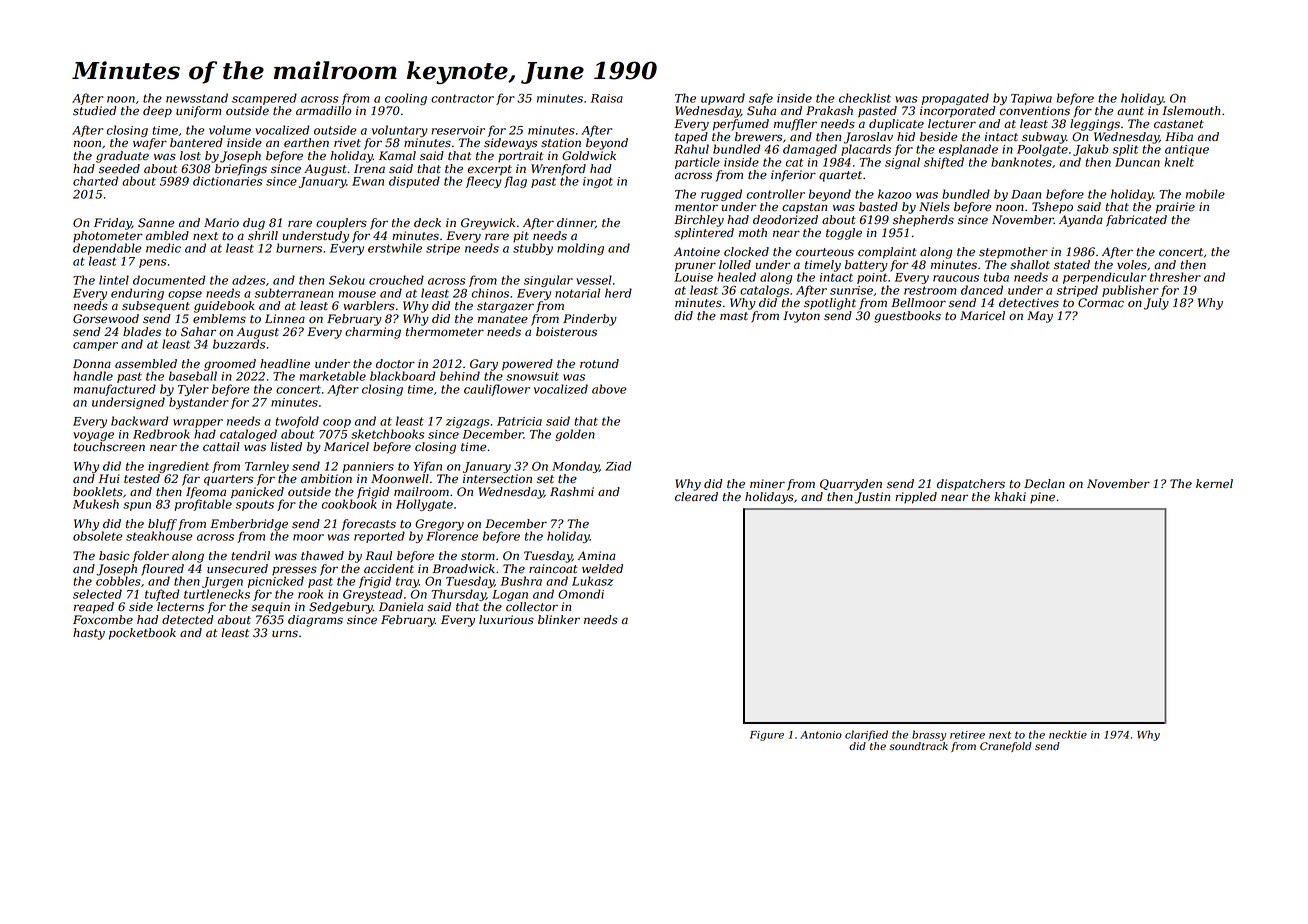 The image size is (1308, 924). I want to click on prairie, so click(1175, 208).
